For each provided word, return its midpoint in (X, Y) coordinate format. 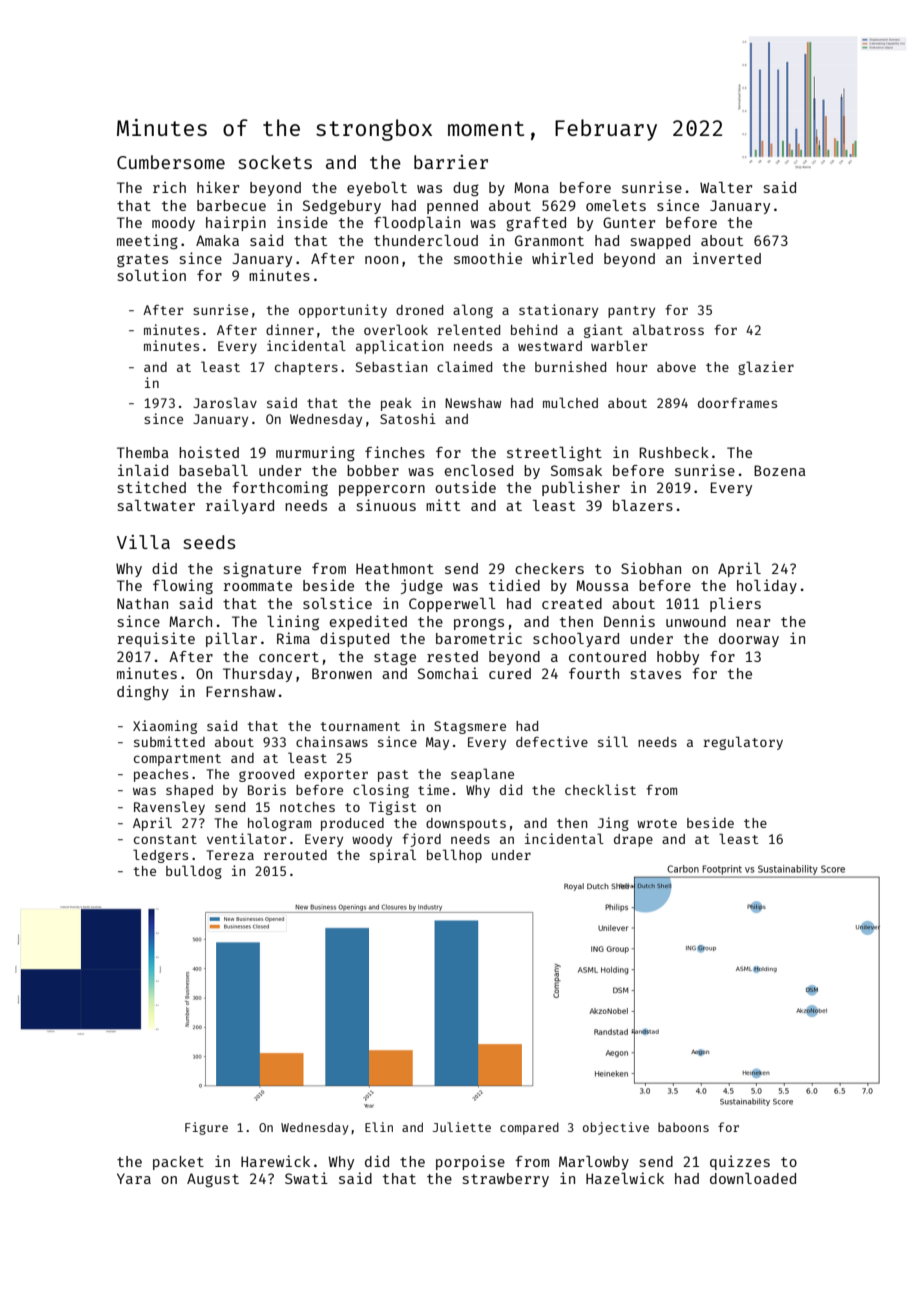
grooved (266, 775)
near (753, 623)
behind (534, 329)
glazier (766, 368)
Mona (531, 187)
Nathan (142, 603)
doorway (749, 640)
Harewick (275, 1161)
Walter (726, 187)
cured (510, 673)
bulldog (194, 872)
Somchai (448, 673)
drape (633, 840)
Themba (143, 452)
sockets (275, 162)
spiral (393, 856)
